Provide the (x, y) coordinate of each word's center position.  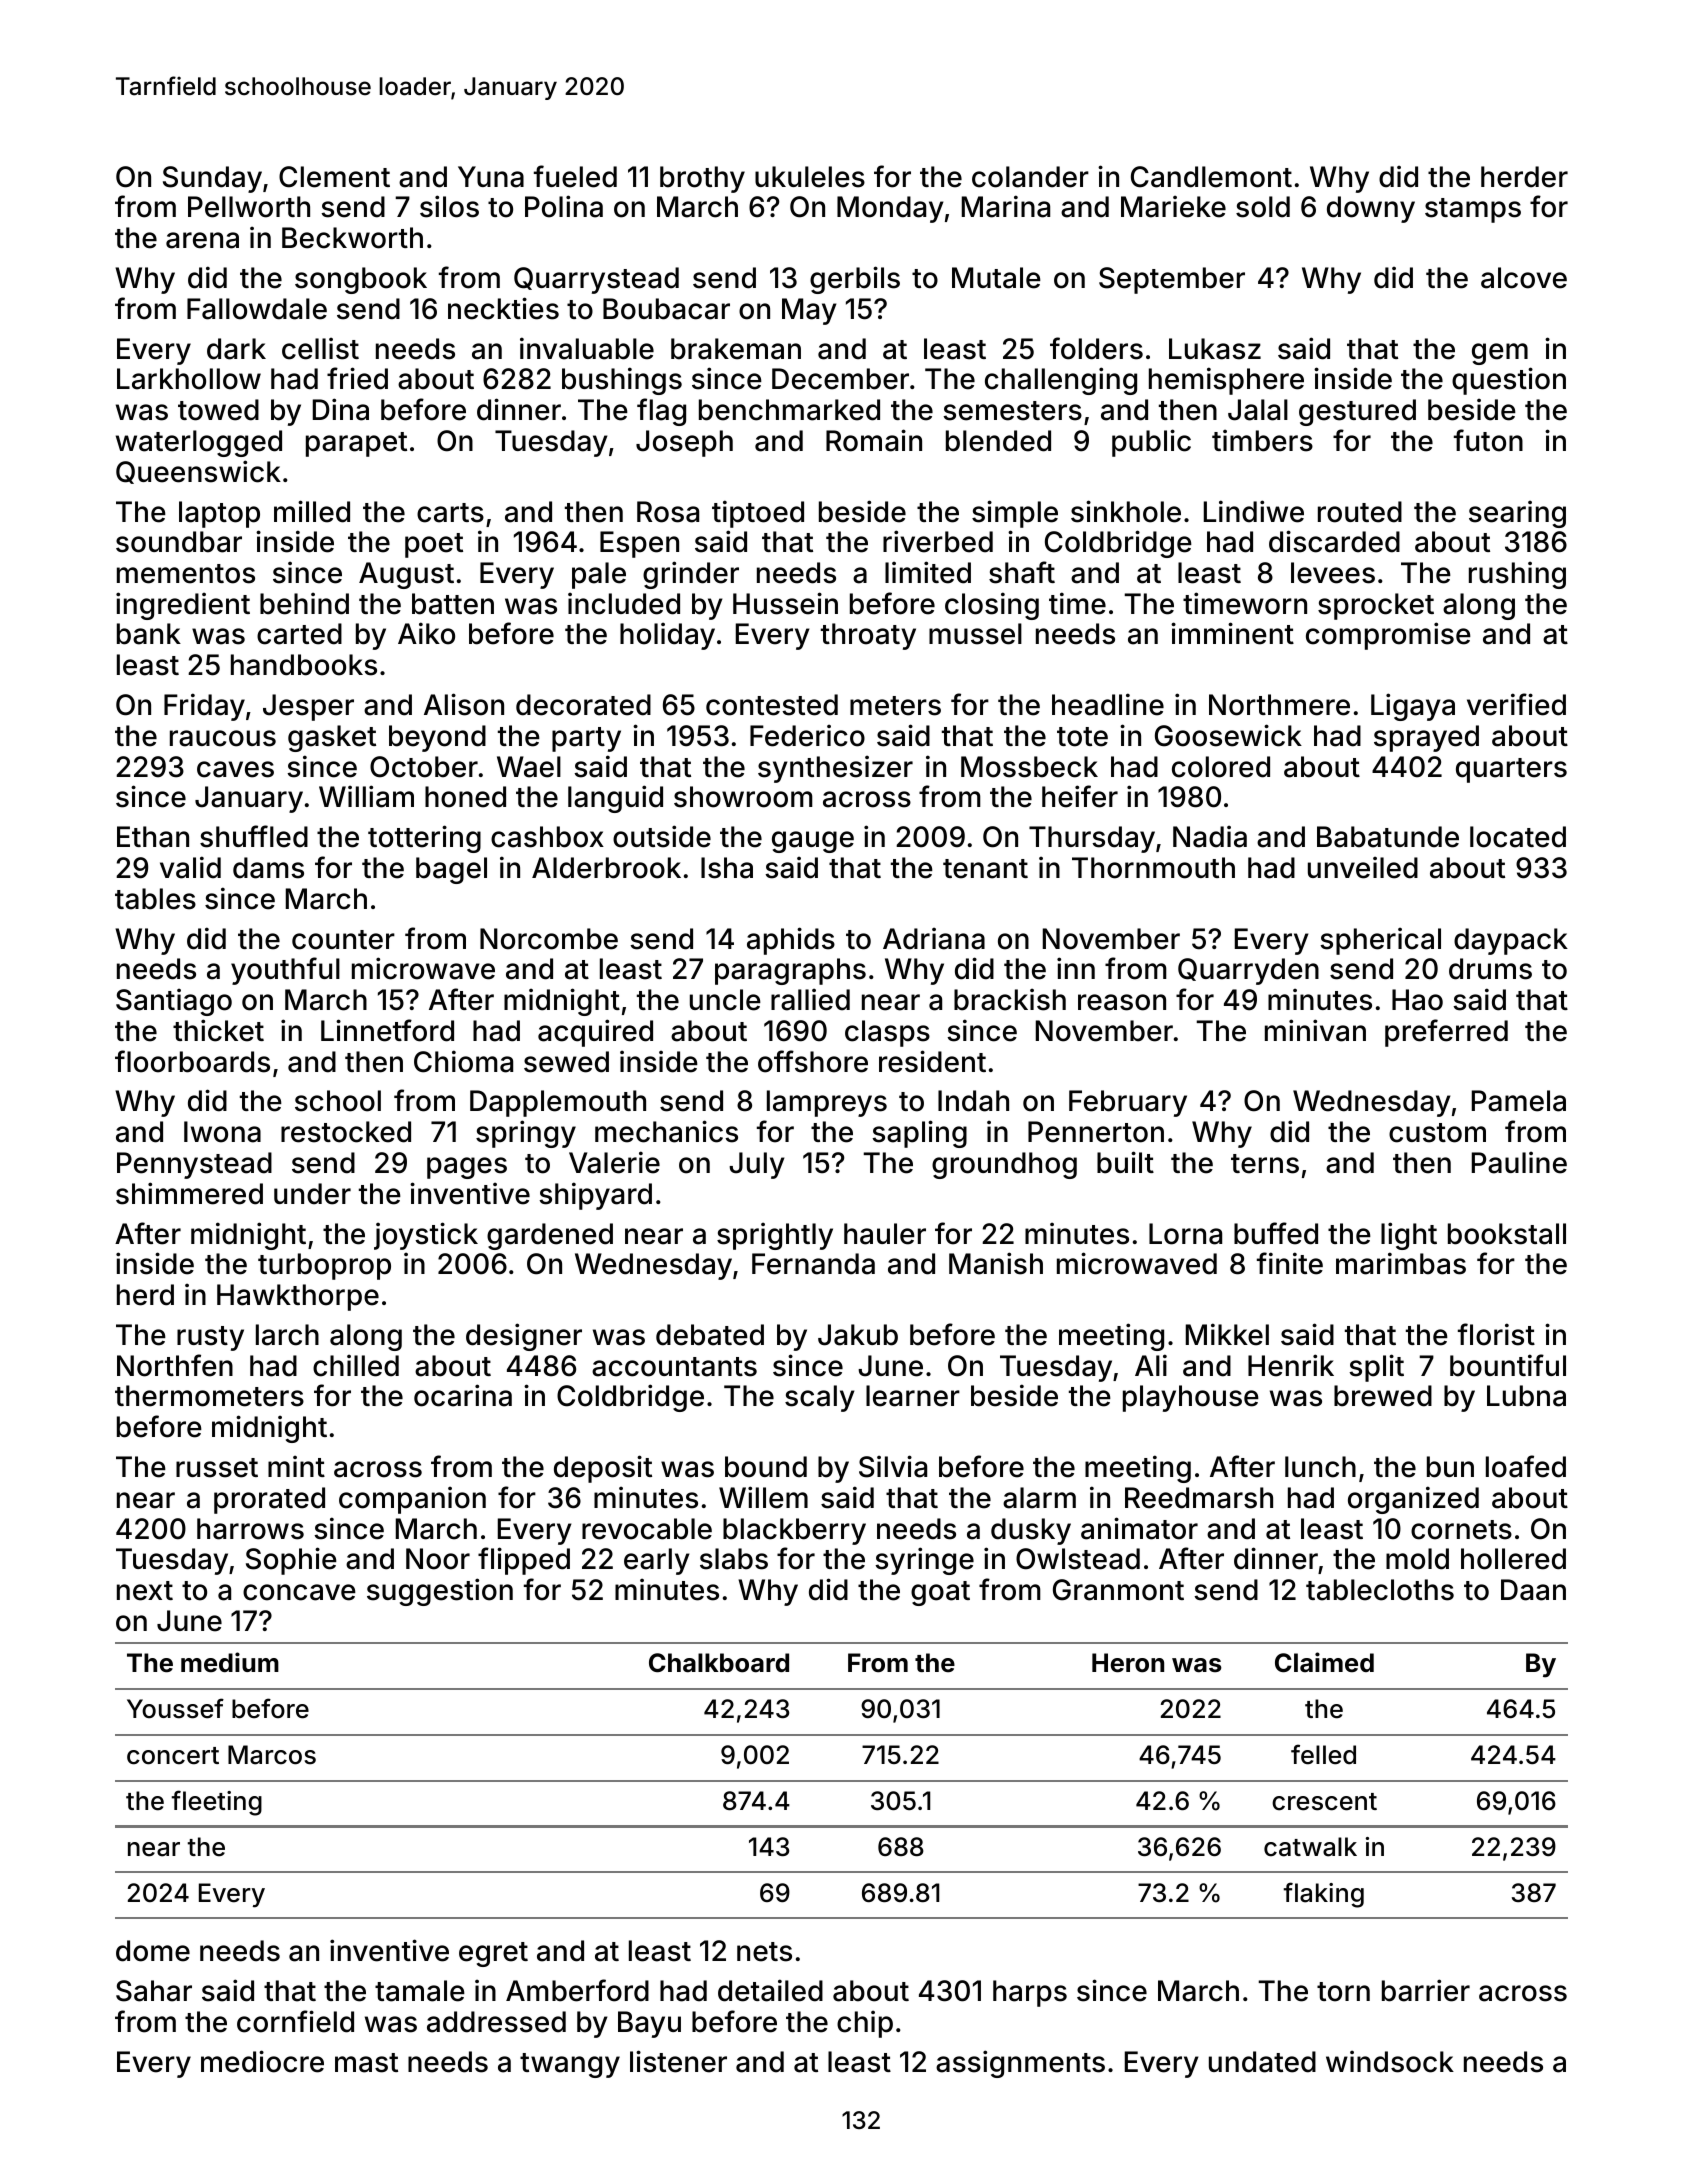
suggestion (440, 1592)
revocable (647, 1529)
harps (1030, 1993)
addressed (496, 2022)
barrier (1426, 1990)
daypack (1511, 941)
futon (1488, 440)
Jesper (308, 707)
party (586, 739)
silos (449, 206)
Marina (1006, 206)
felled (1323, 1754)
